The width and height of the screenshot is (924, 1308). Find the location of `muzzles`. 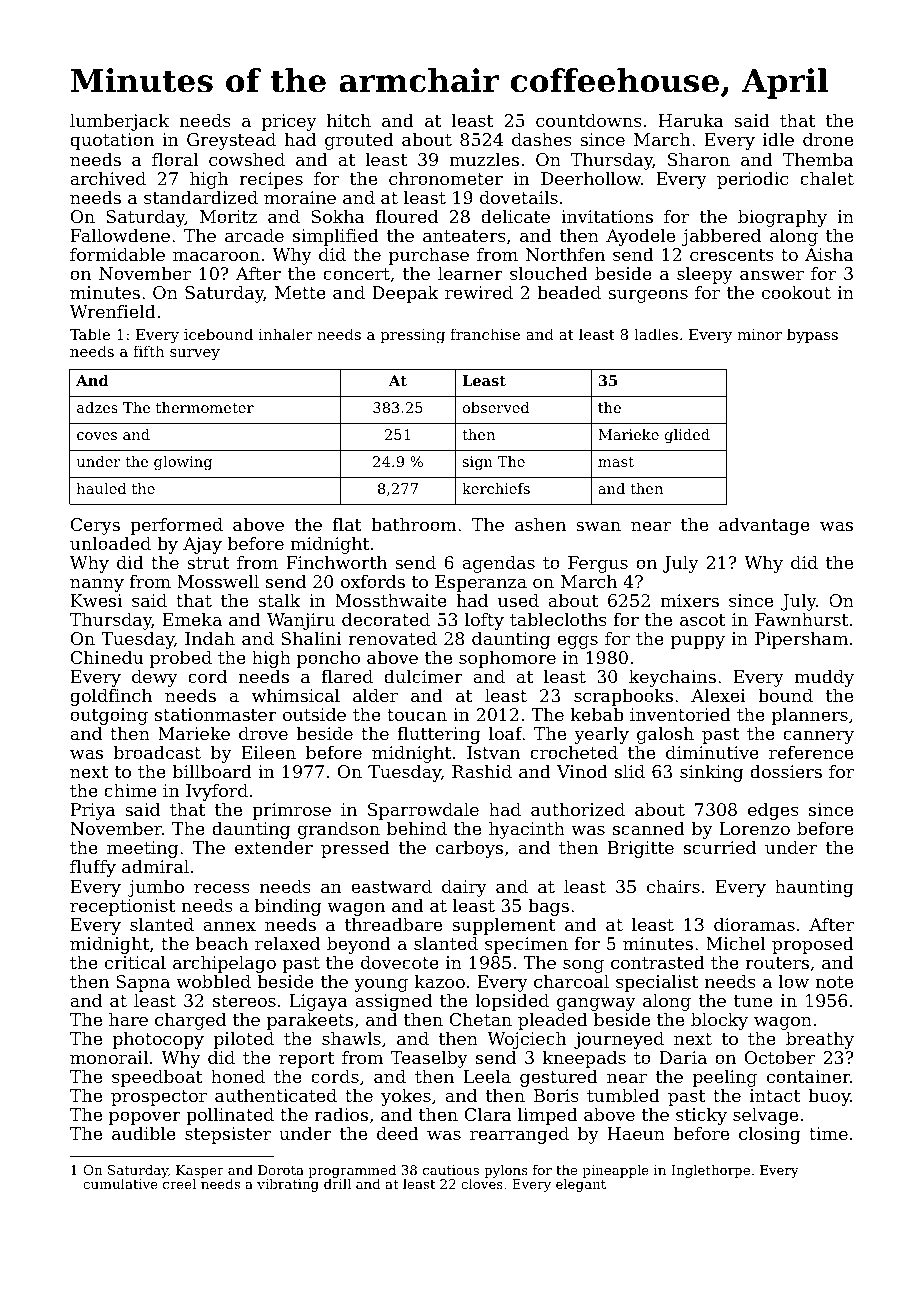

muzzles is located at coordinates (484, 159).
